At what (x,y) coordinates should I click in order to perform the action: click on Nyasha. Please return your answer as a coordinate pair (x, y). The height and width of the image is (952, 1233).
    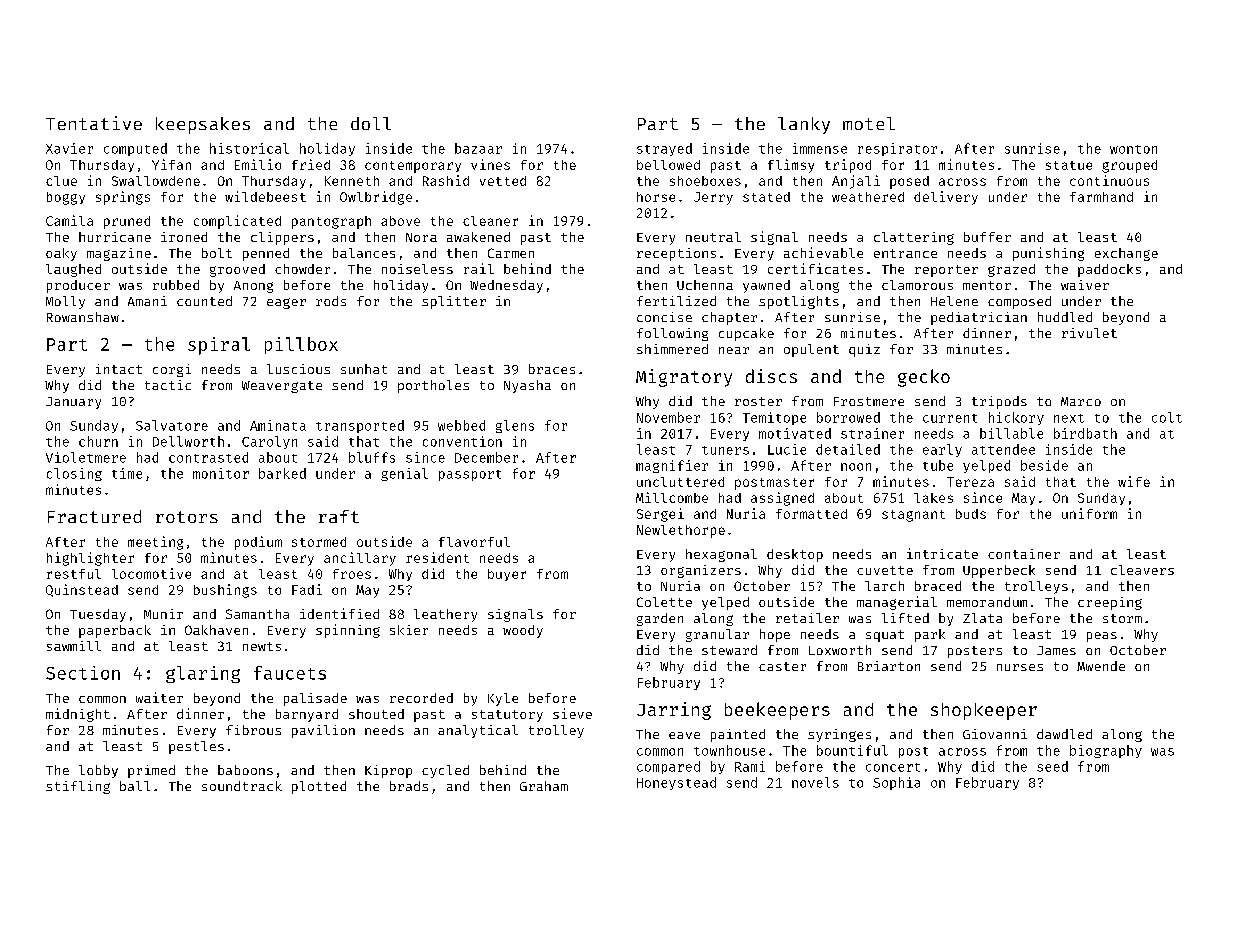
    Looking at the image, I should click on (527, 386).
